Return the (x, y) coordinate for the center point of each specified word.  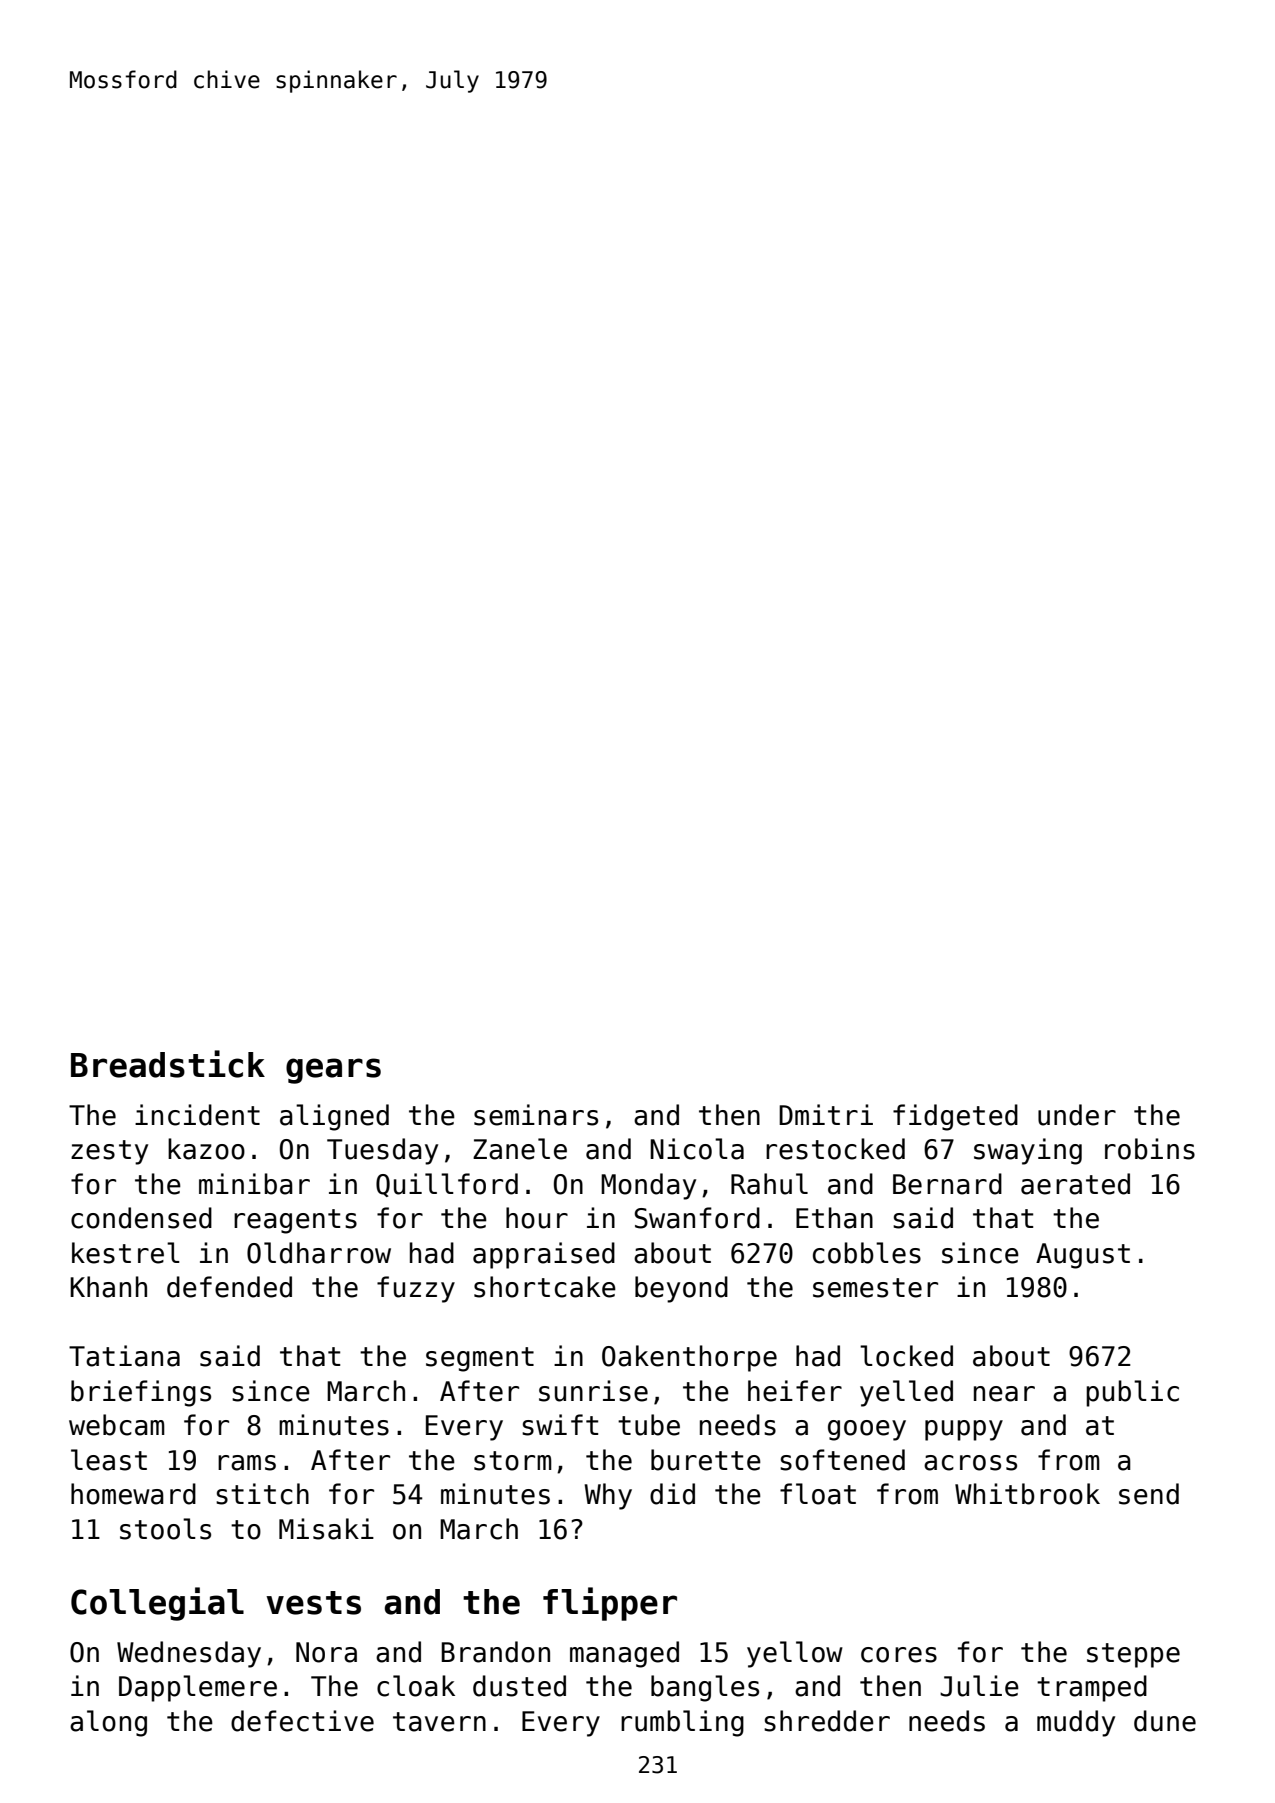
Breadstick (168, 1064)
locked (906, 1356)
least (109, 1460)
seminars (536, 1115)
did (672, 1494)
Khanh (108, 1287)
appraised (544, 1255)
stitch (262, 1494)
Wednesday (189, 1654)
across (970, 1463)
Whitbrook (1027, 1494)
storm (513, 1461)
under (1077, 1115)
